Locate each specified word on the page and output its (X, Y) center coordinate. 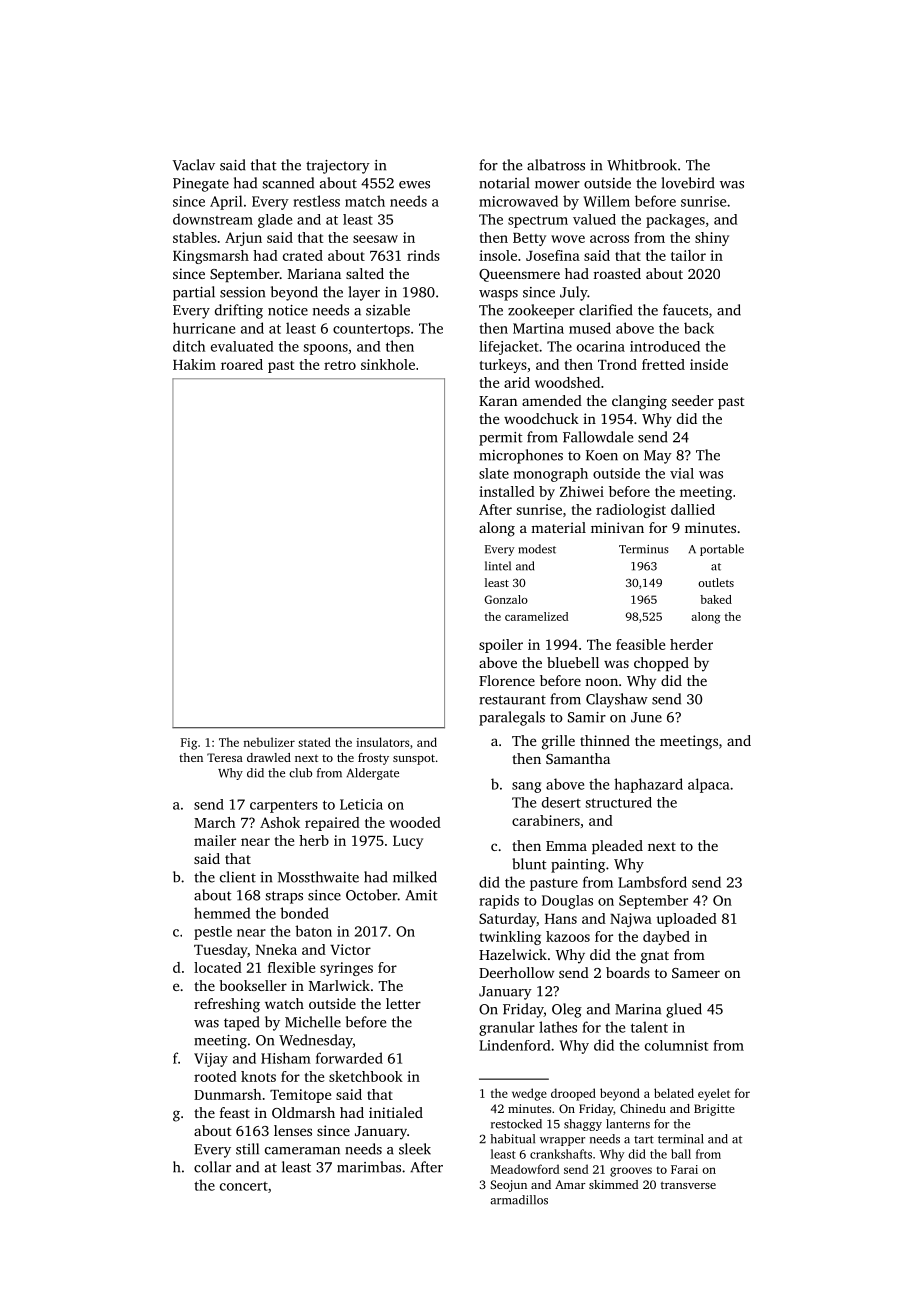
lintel (498, 566)
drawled (269, 757)
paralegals (512, 718)
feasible (640, 644)
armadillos (519, 1200)
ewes (414, 185)
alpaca (709, 785)
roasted (617, 273)
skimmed (613, 1184)
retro (340, 365)
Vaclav (194, 165)
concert (244, 1186)
